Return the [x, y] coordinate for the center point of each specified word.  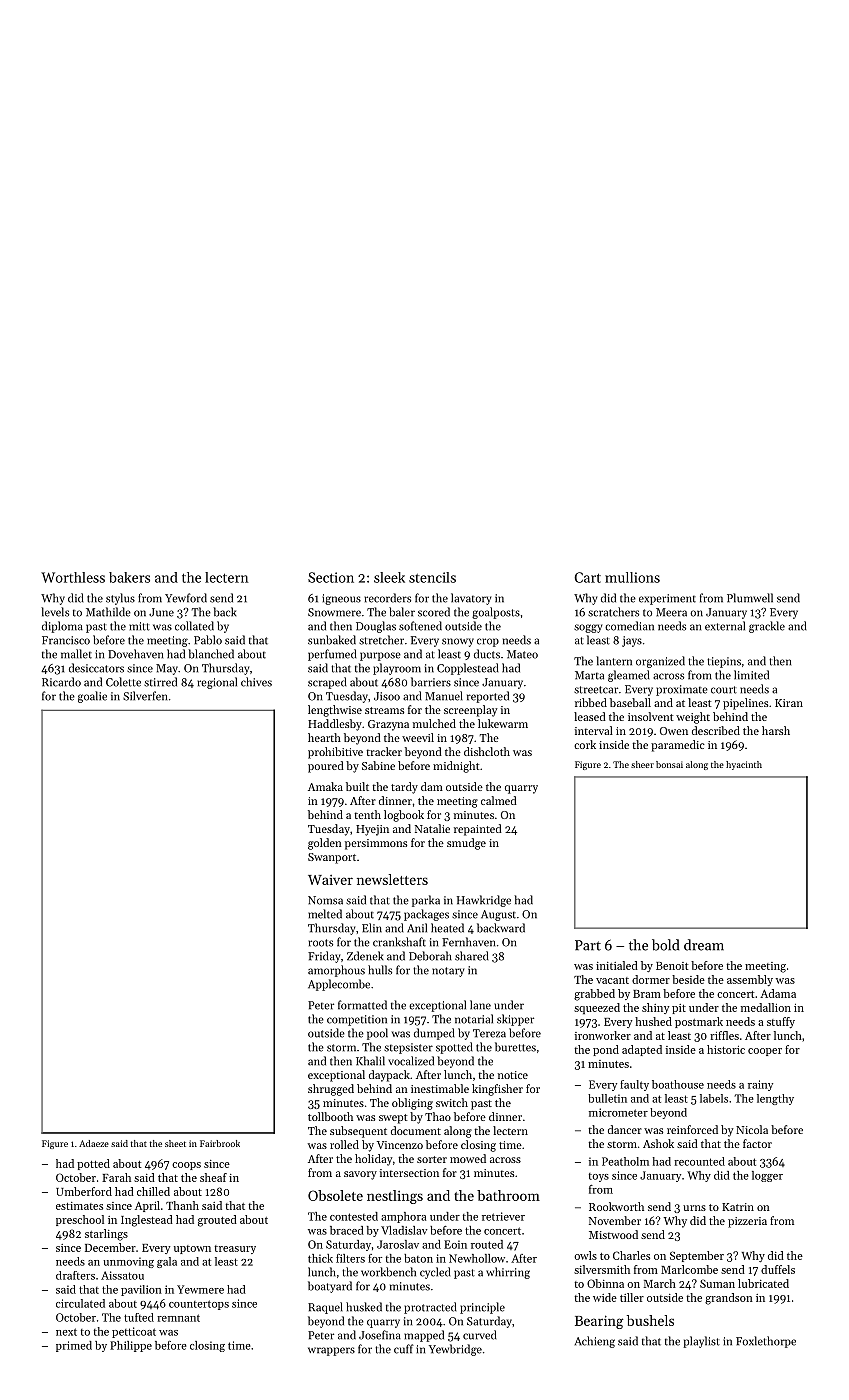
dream [704, 945]
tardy [404, 788]
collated [194, 626]
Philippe [131, 1346]
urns [694, 1208]
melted [325, 914]
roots [320, 943]
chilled [153, 1191]
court [724, 690]
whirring [508, 1273]
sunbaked [332, 640]
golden [325, 844]
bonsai [669, 764]
